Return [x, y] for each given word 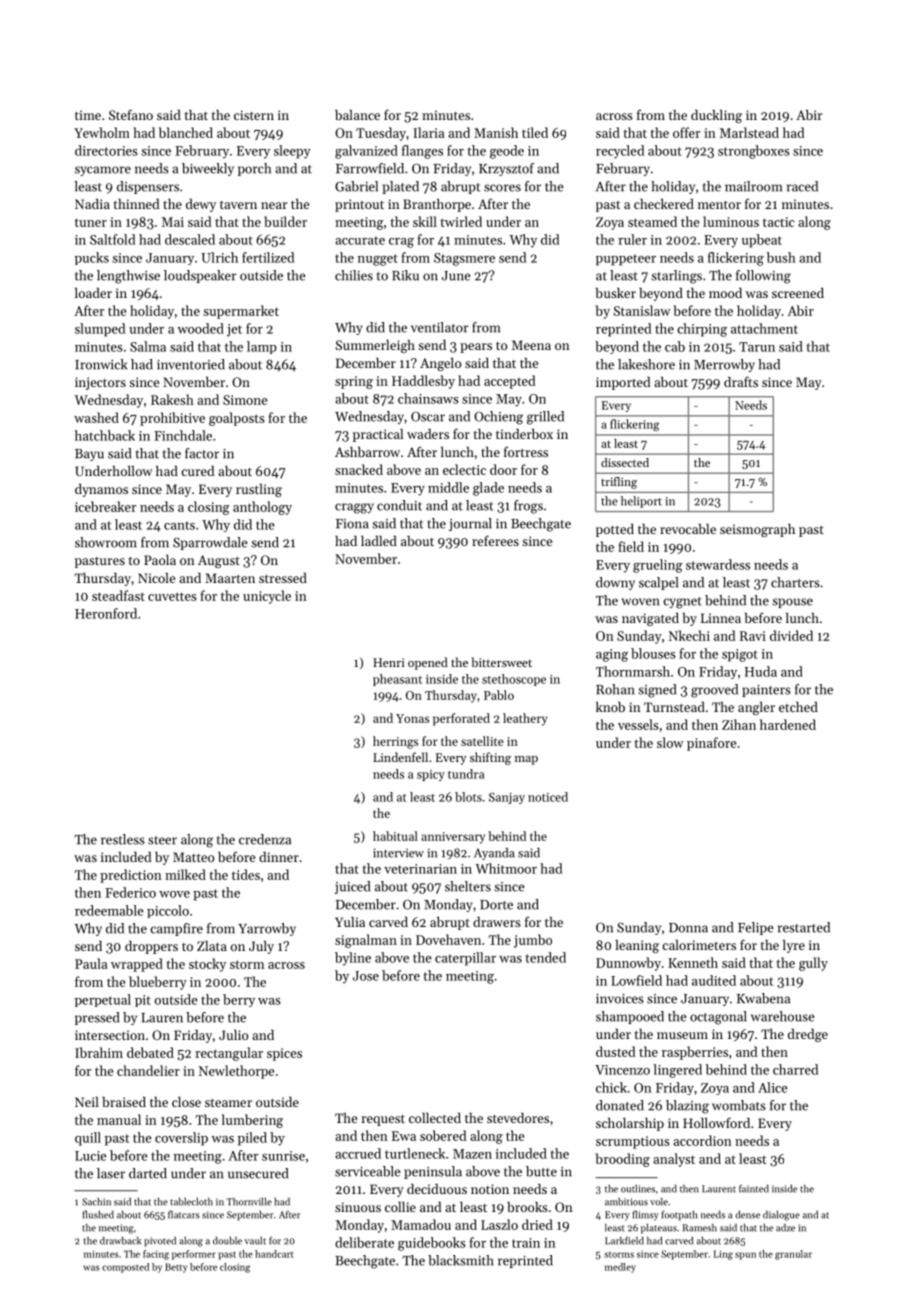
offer [686, 132]
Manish [496, 132]
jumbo [533, 941]
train [526, 1243]
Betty [176, 1268]
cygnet [682, 603]
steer [162, 840]
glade [488, 489]
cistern [254, 115]
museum [682, 1035]
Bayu [89, 455]
